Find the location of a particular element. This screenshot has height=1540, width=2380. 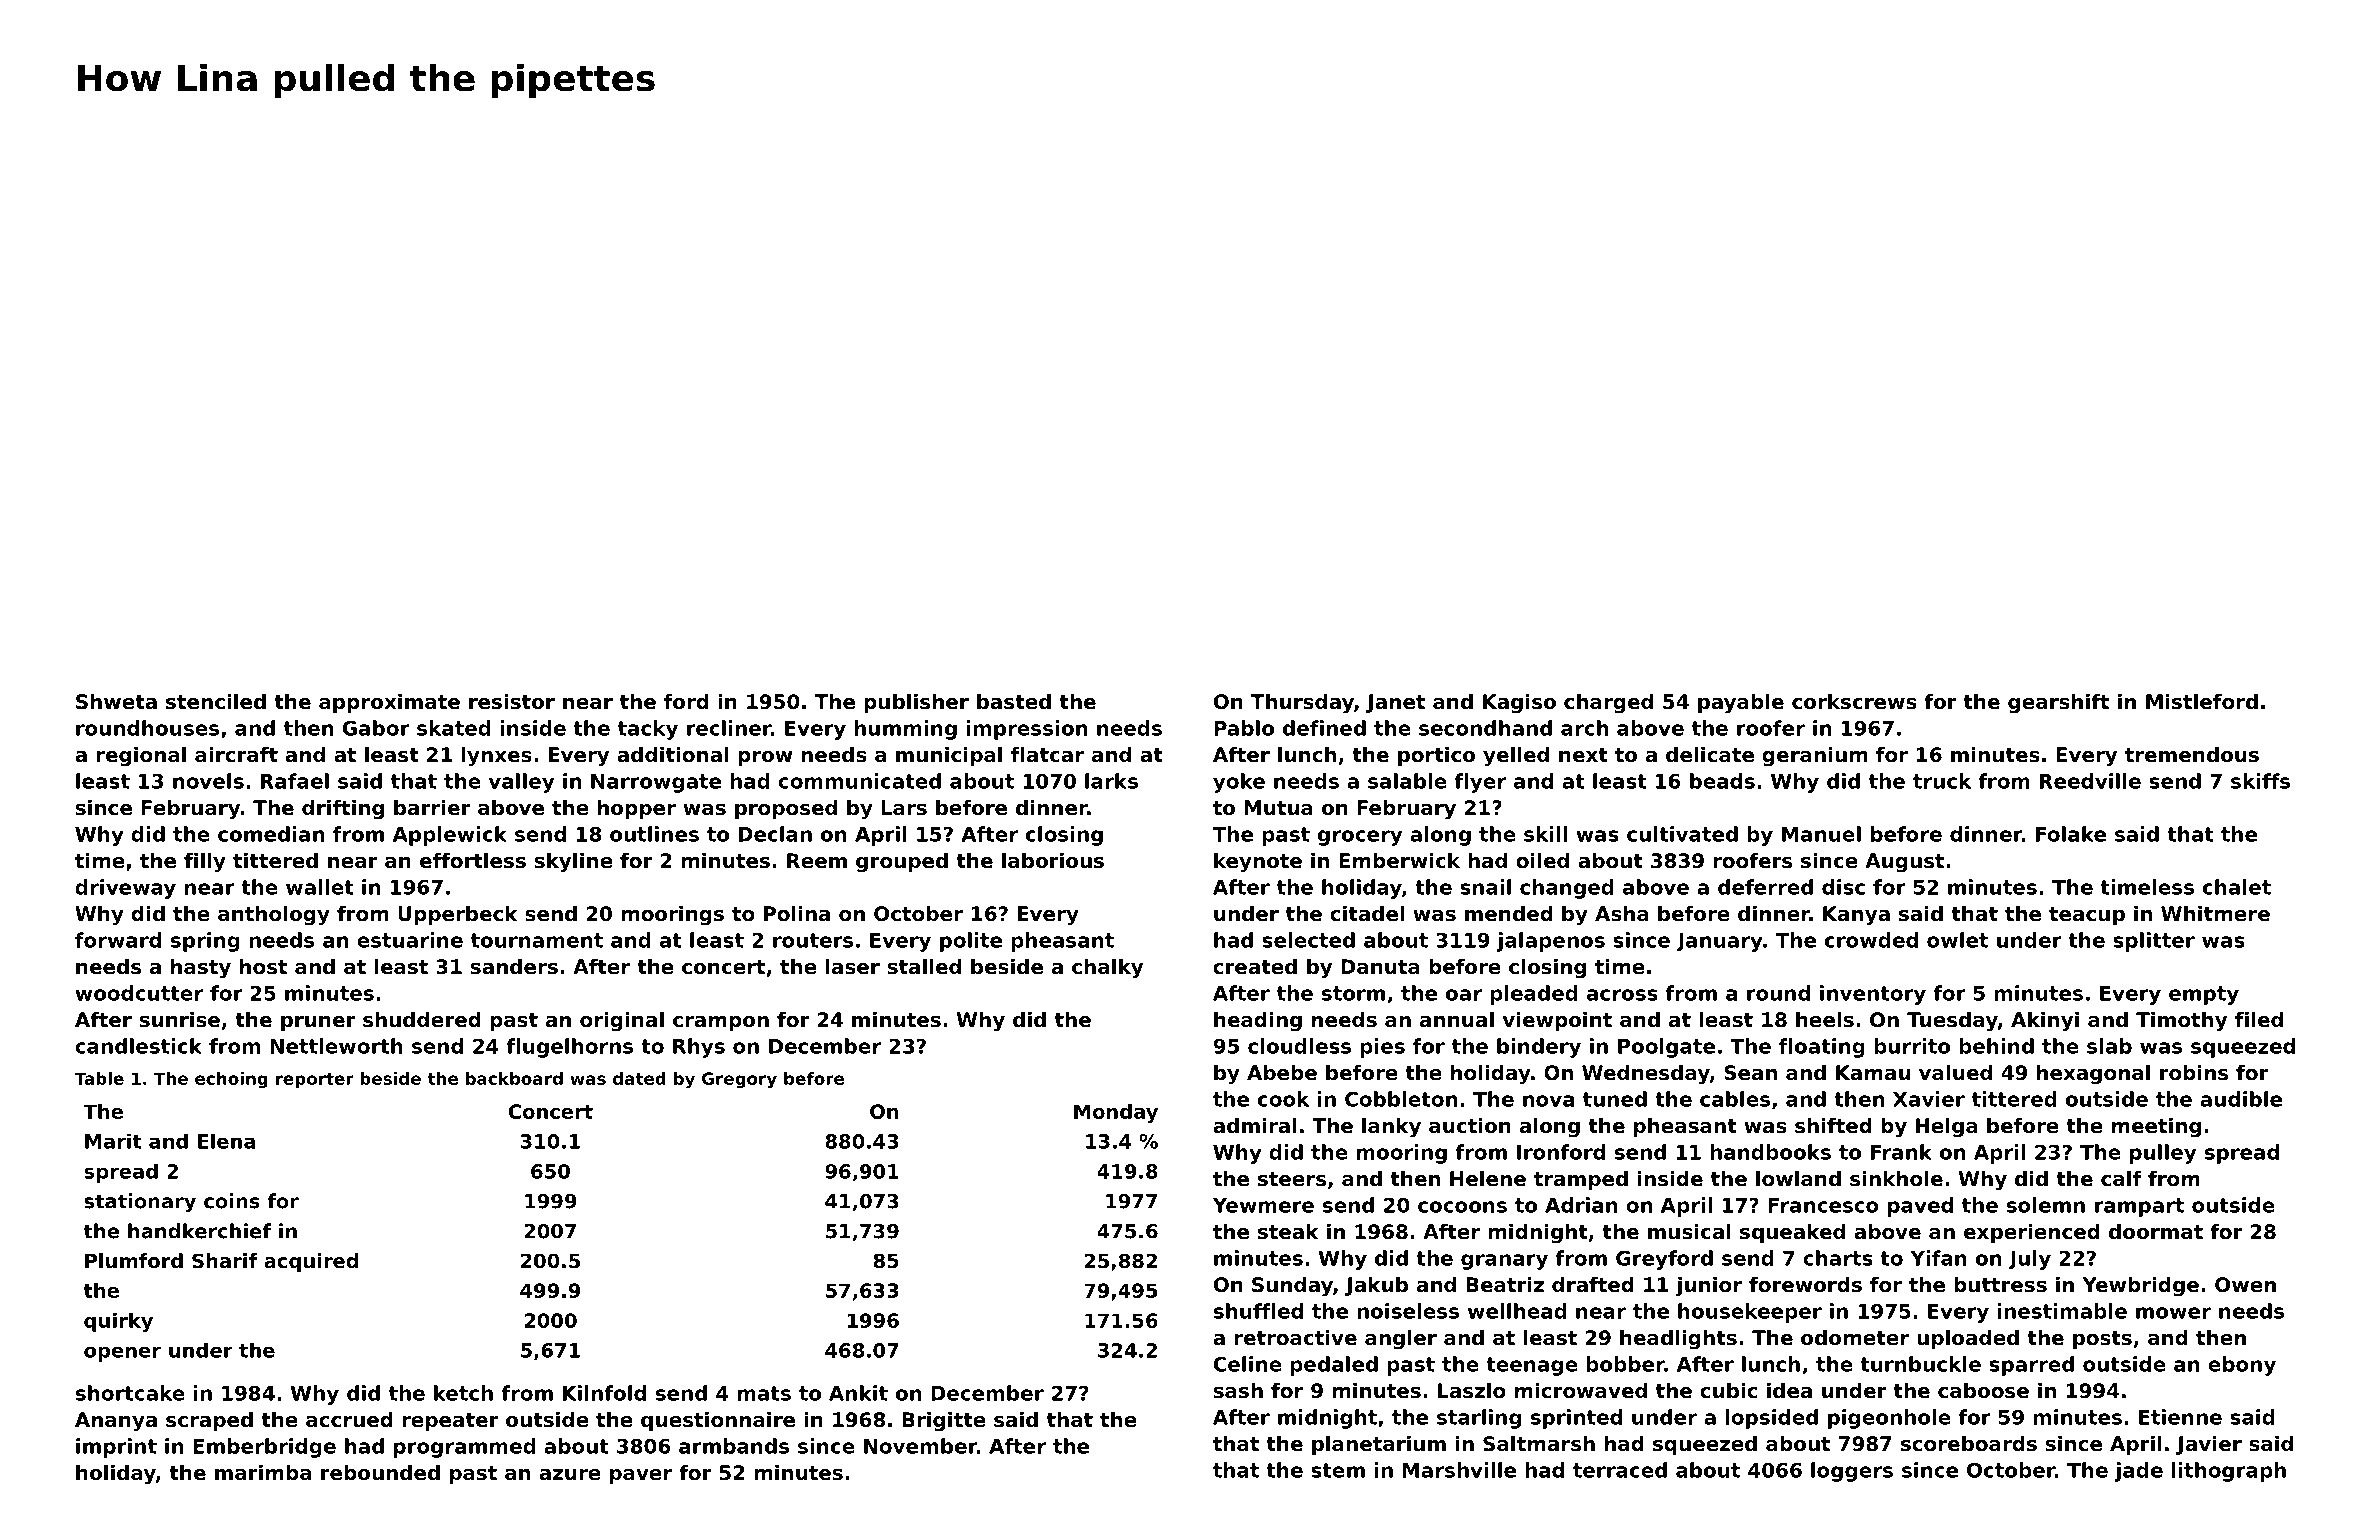

novels is located at coordinates (208, 781).
